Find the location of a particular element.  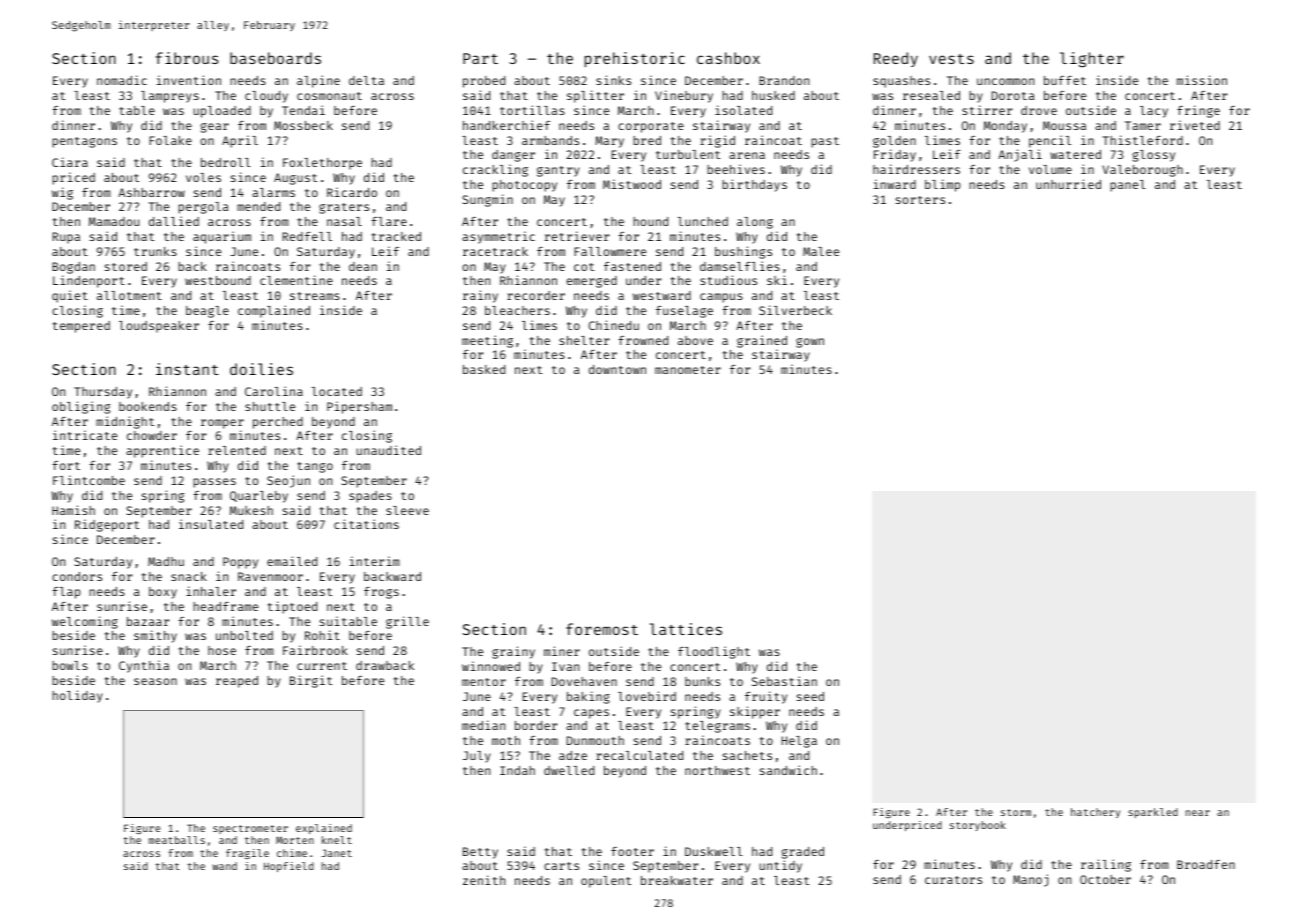

wig is located at coordinates (62, 193).
